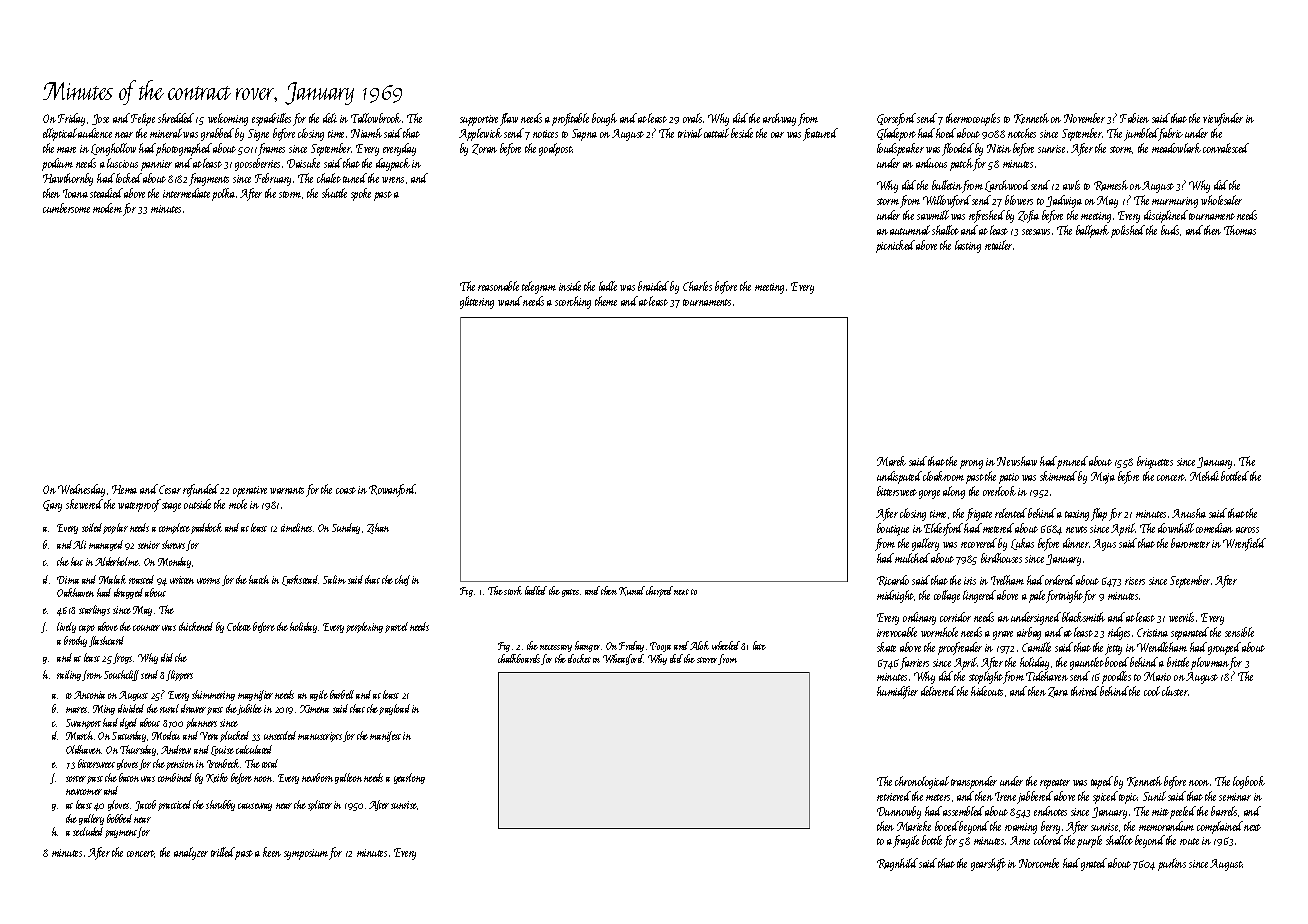 The image size is (1308, 924). What do you see at coordinates (979, 514) in the page?
I see `frigate` at bounding box center [979, 514].
